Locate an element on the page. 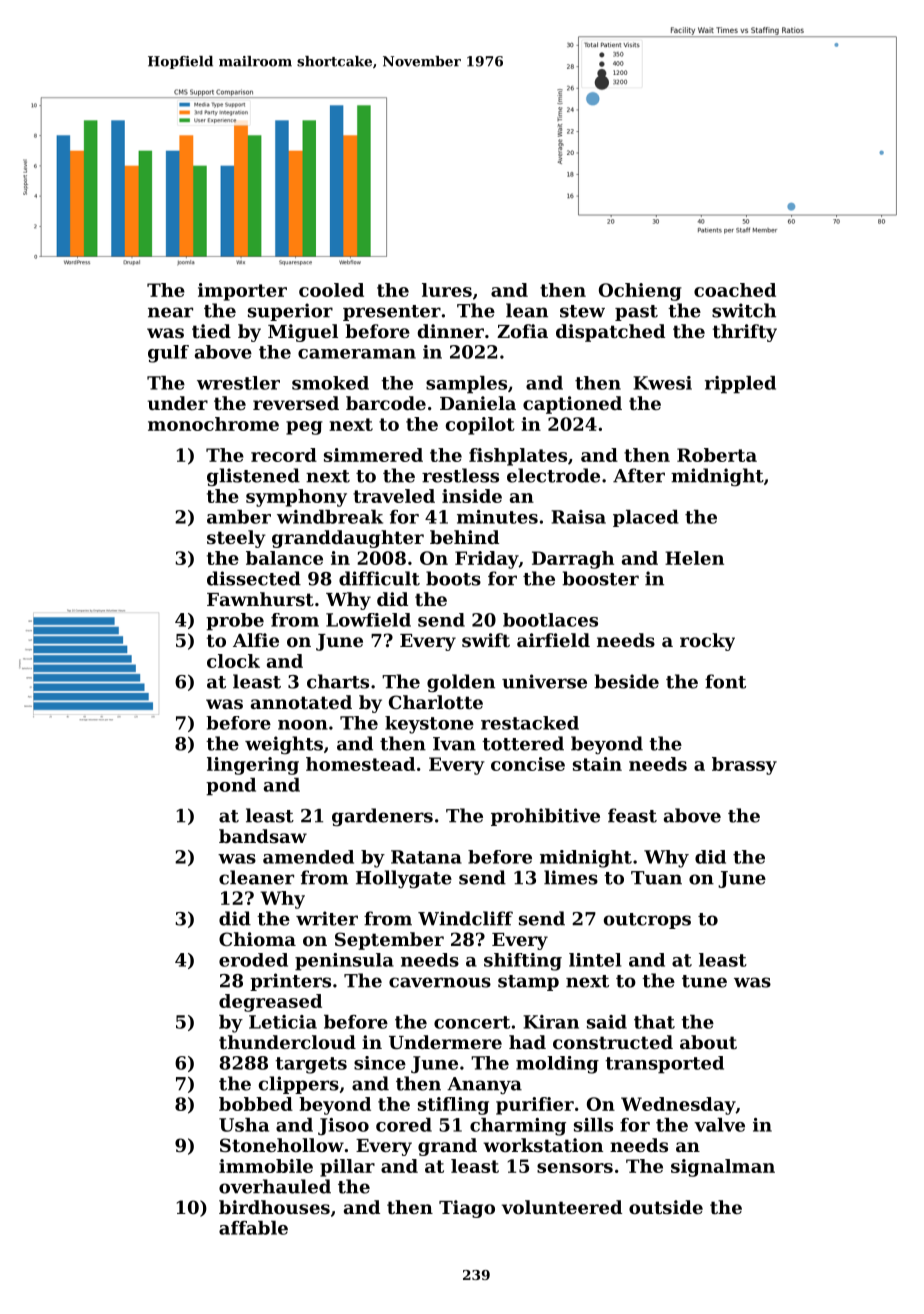 The height and width of the image is (1314, 924). valve is located at coordinates (719, 1125).
